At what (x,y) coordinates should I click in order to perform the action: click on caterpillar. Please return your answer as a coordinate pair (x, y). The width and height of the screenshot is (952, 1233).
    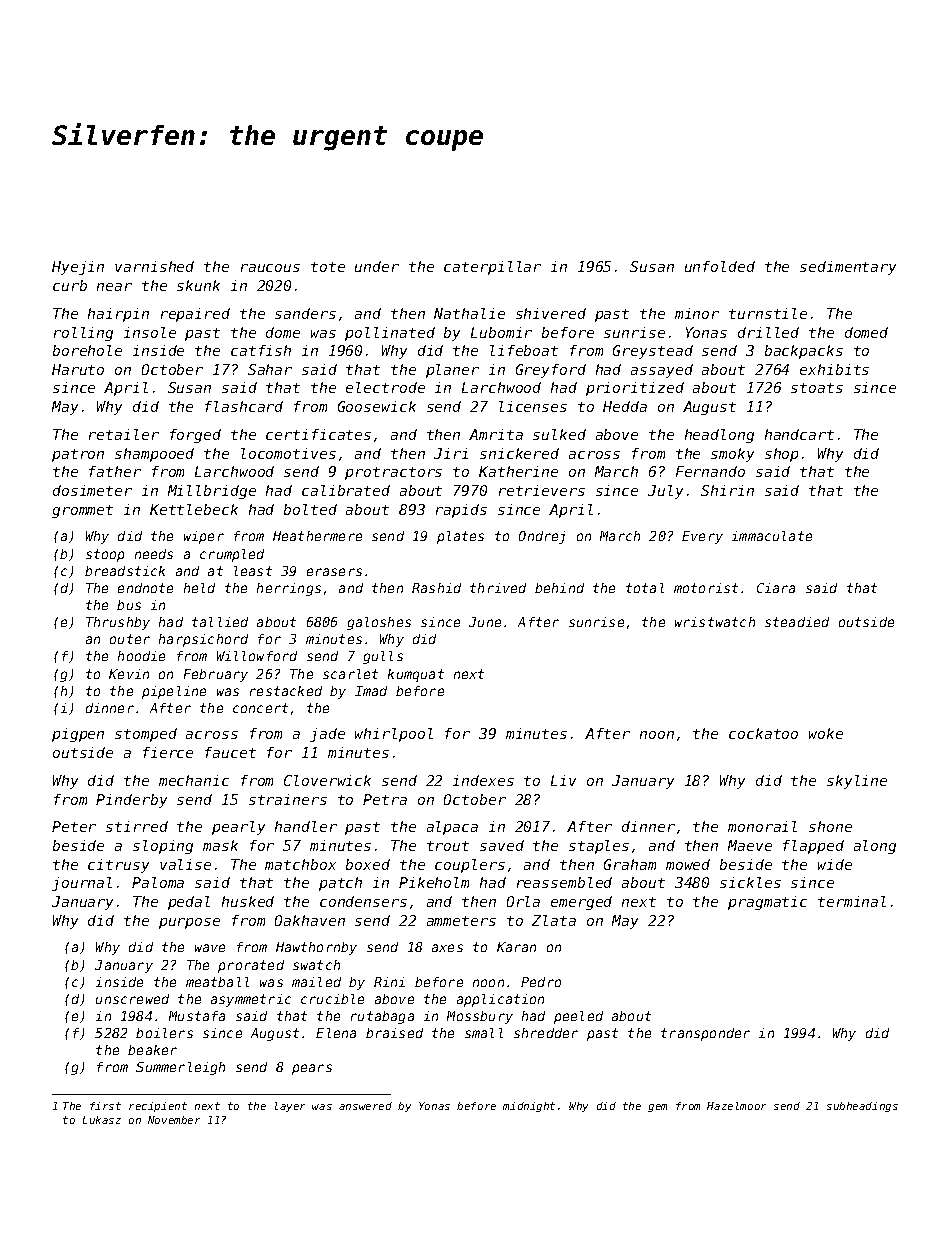
    Looking at the image, I should click on (492, 268).
